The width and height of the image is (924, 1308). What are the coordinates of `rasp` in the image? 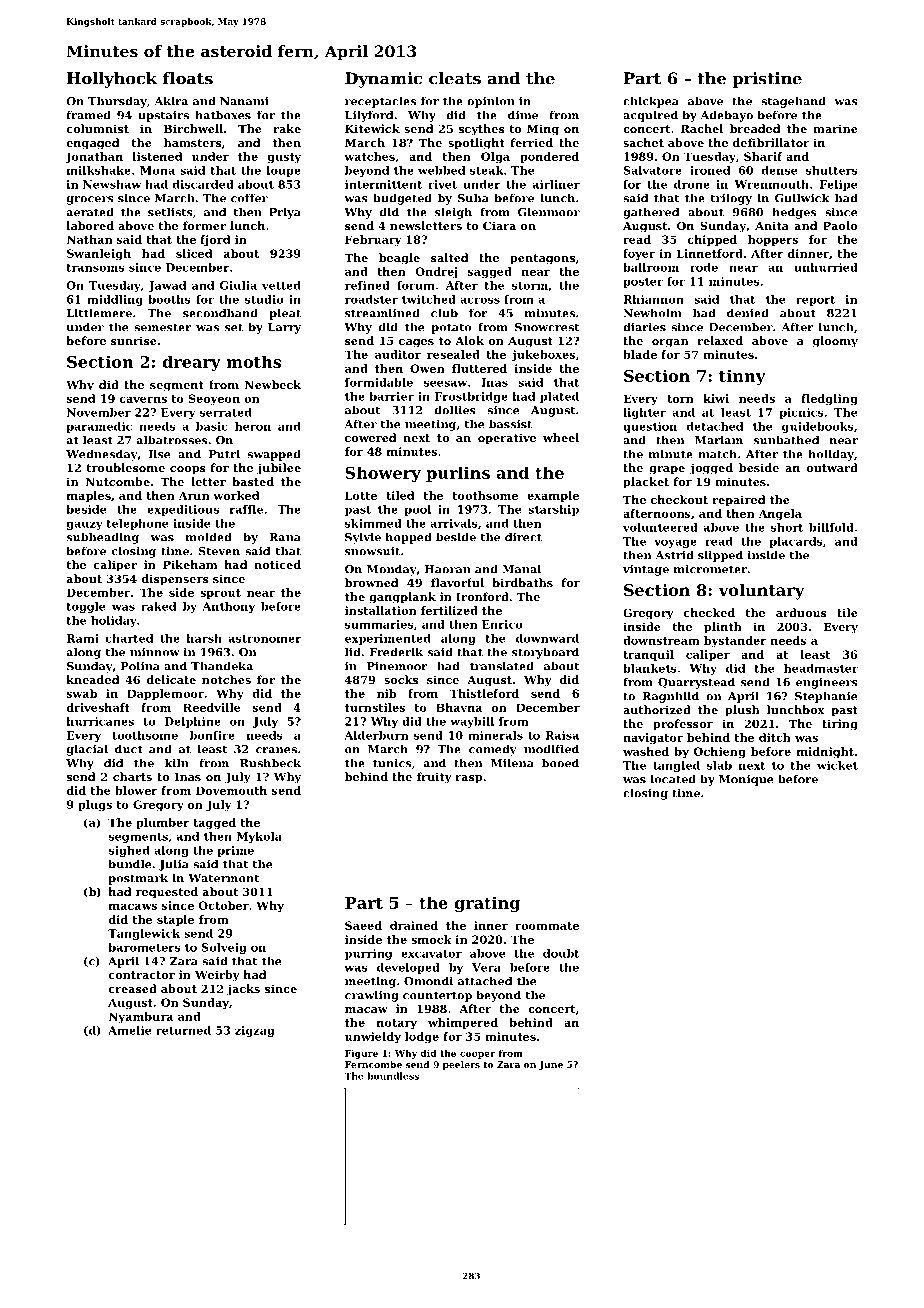 It's located at (468, 779).
